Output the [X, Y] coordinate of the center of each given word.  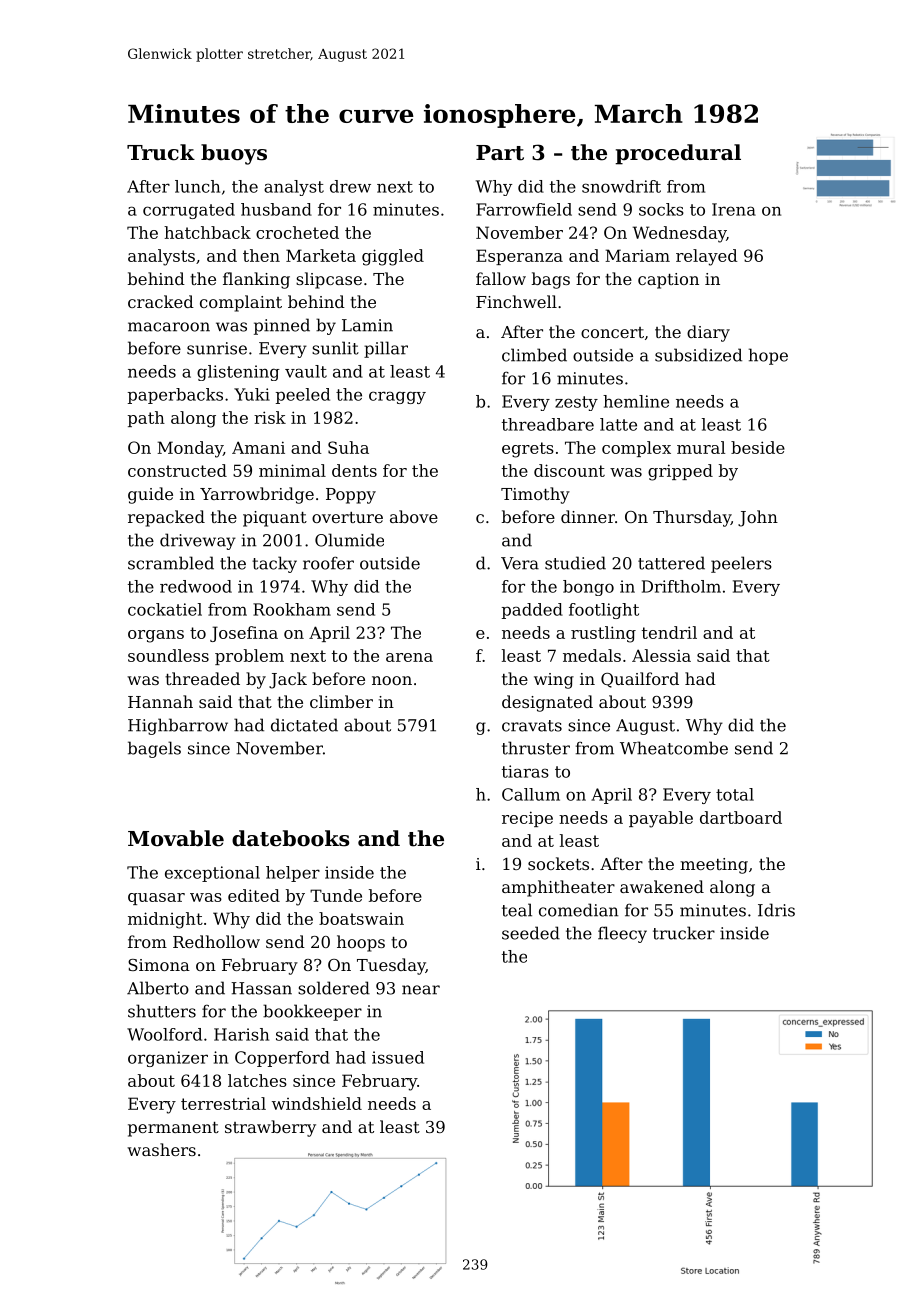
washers [161, 1149]
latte [618, 424]
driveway [198, 541]
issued [398, 1057]
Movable [176, 838]
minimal [292, 470]
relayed [707, 257]
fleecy [622, 934]
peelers [741, 564]
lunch [197, 186]
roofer [328, 563]
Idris [776, 910]
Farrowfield [524, 209]
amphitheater [558, 888]
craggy [397, 397]
